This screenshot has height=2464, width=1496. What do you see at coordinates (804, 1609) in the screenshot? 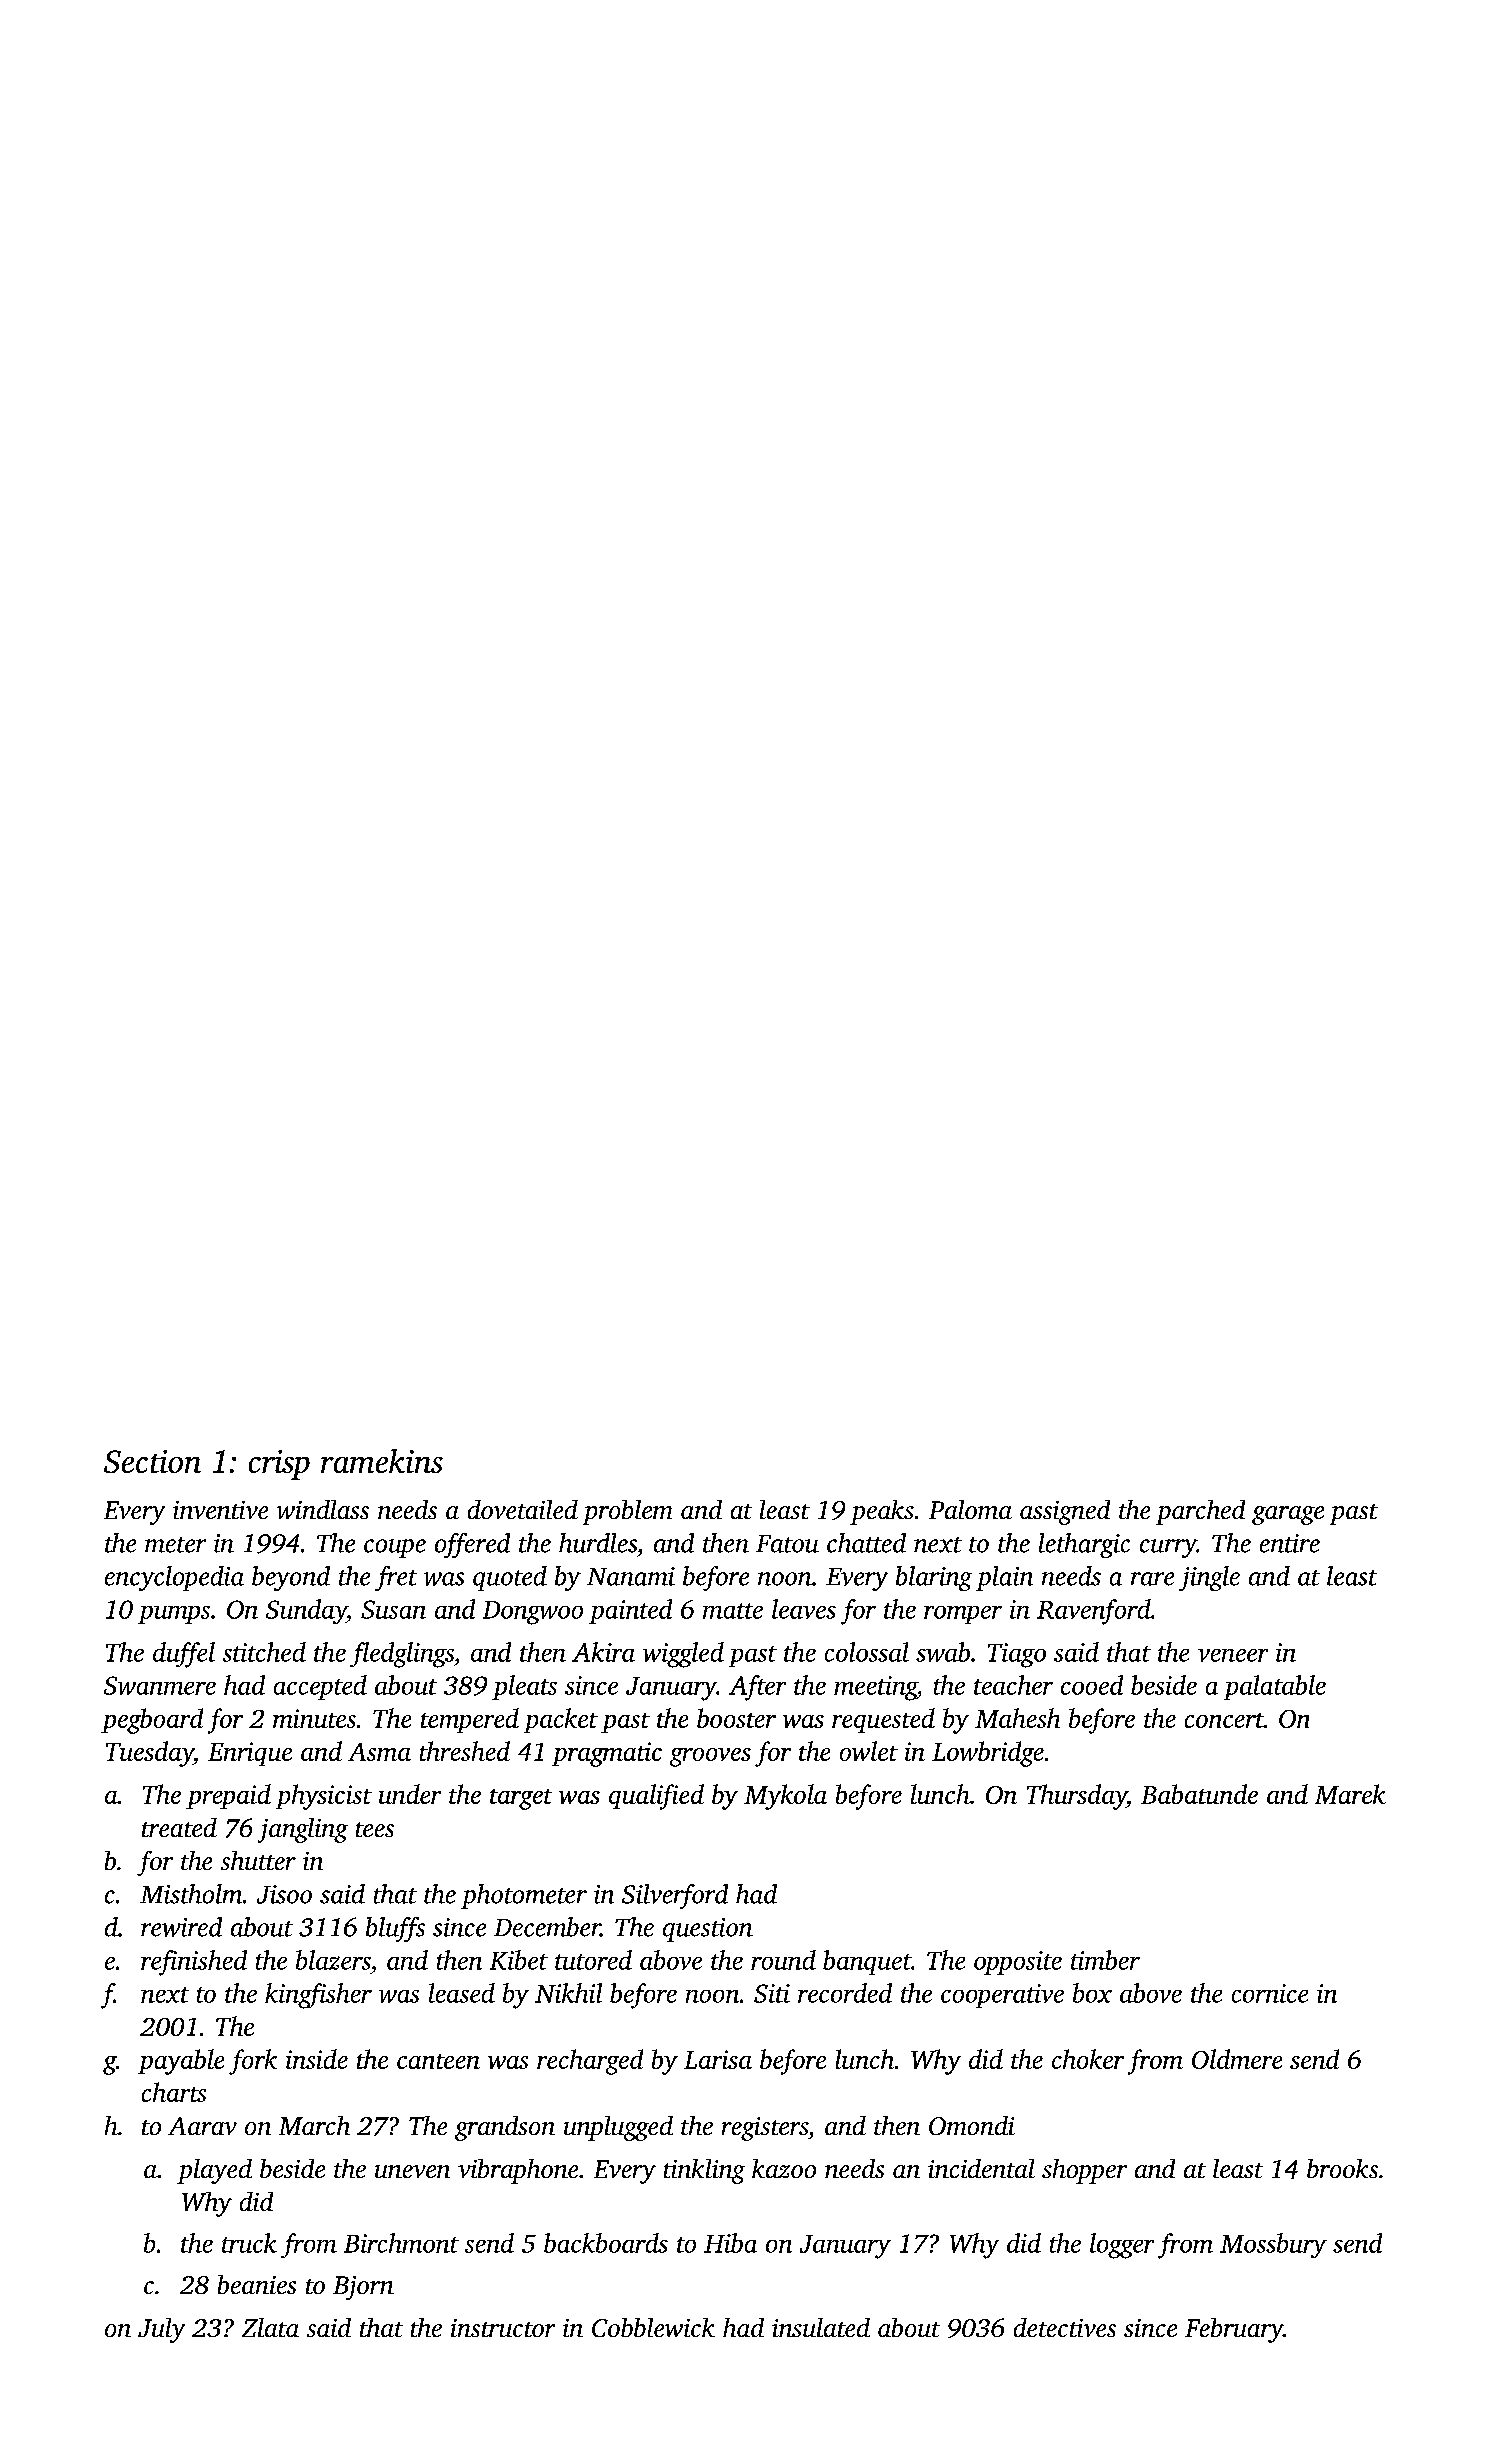
I see `leaves` at bounding box center [804, 1609].
